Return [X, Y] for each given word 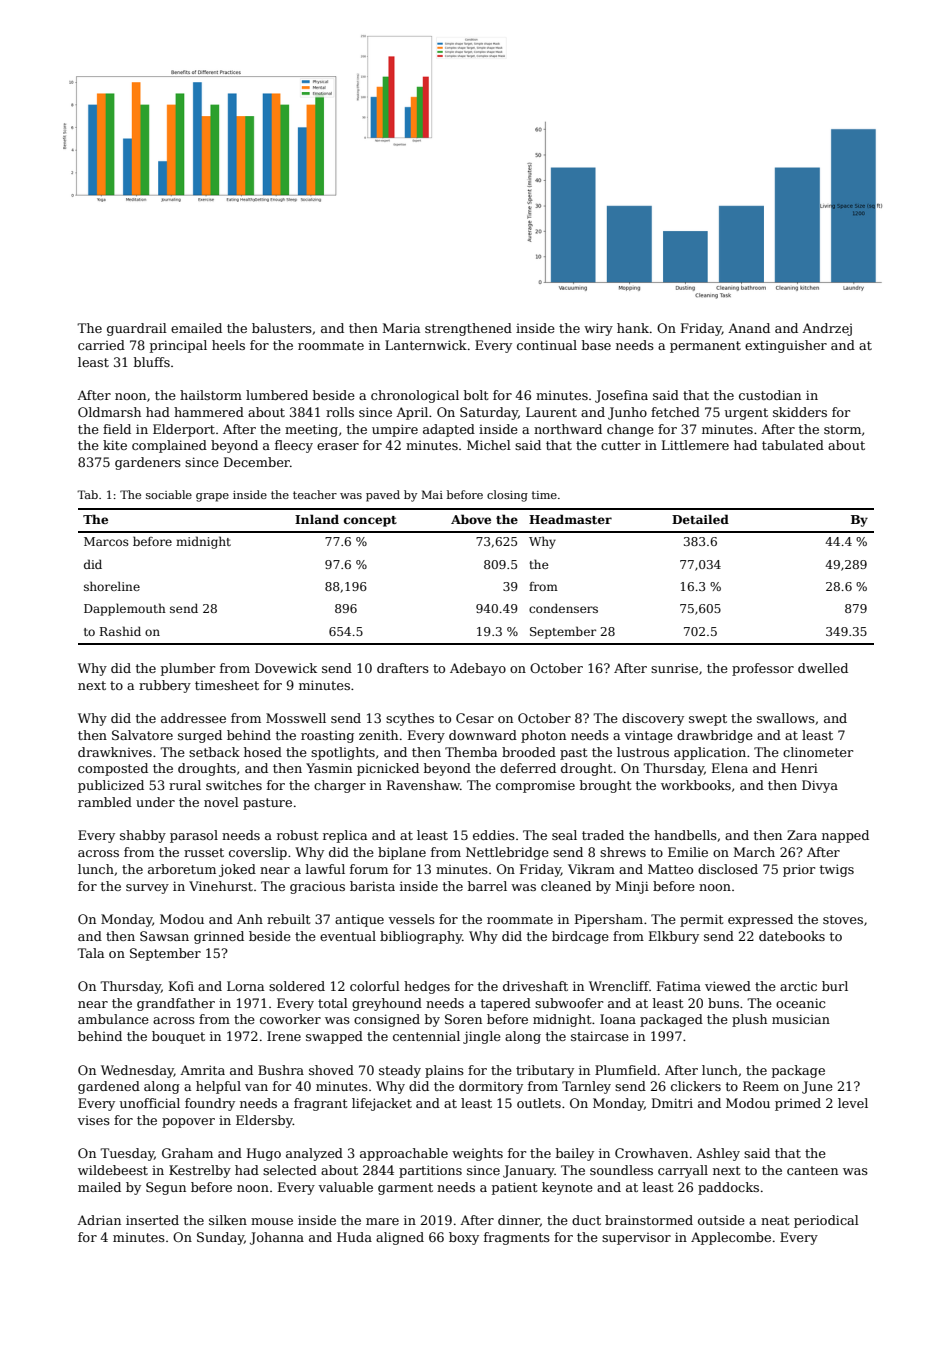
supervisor [636, 1239]
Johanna [277, 1238]
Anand [749, 328]
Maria [401, 328]
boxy [464, 1238]
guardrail [137, 329]
